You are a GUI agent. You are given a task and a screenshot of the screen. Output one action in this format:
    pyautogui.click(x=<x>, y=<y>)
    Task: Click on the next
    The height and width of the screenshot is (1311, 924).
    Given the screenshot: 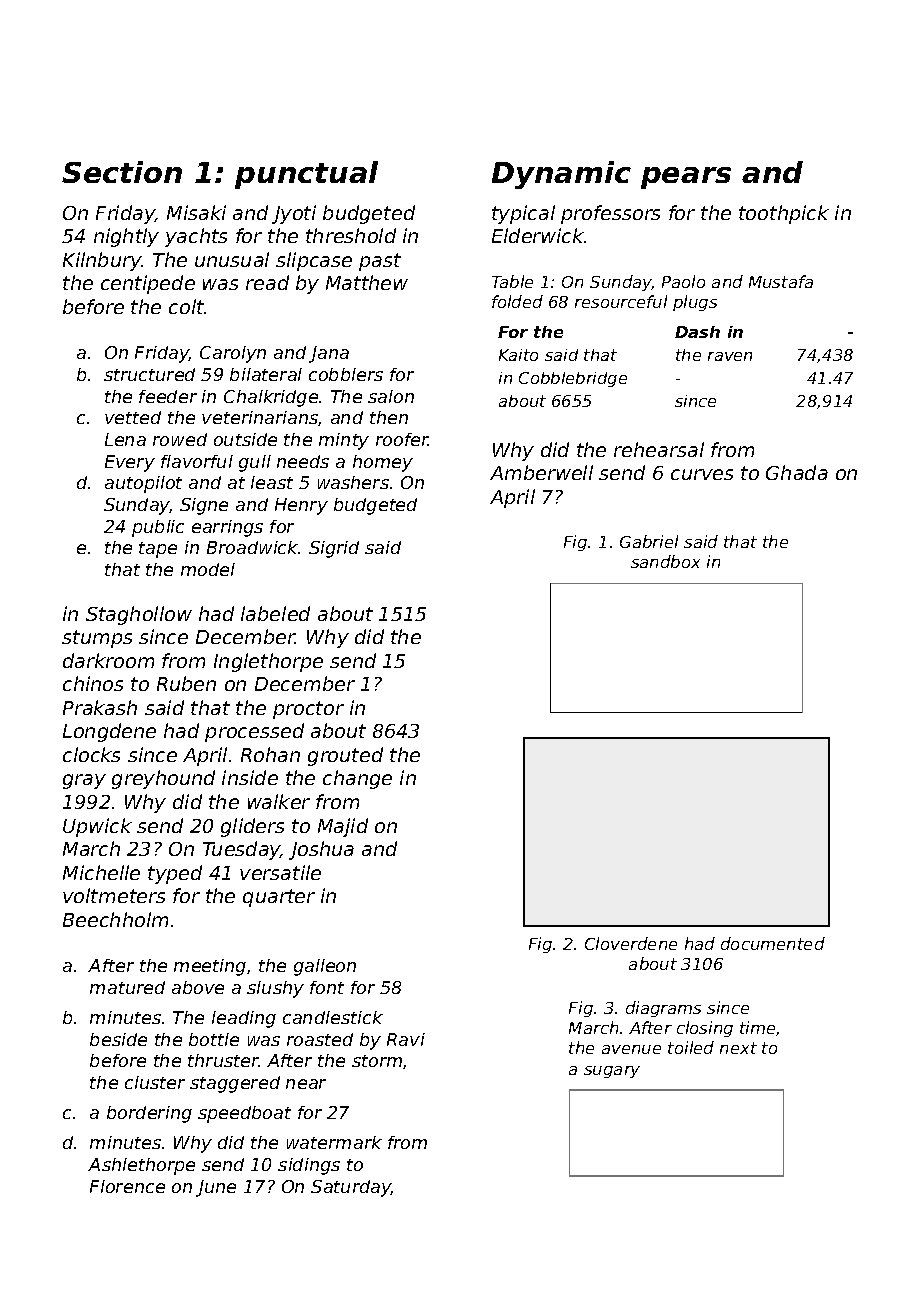 What is the action you would take?
    pyautogui.click(x=738, y=1048)
